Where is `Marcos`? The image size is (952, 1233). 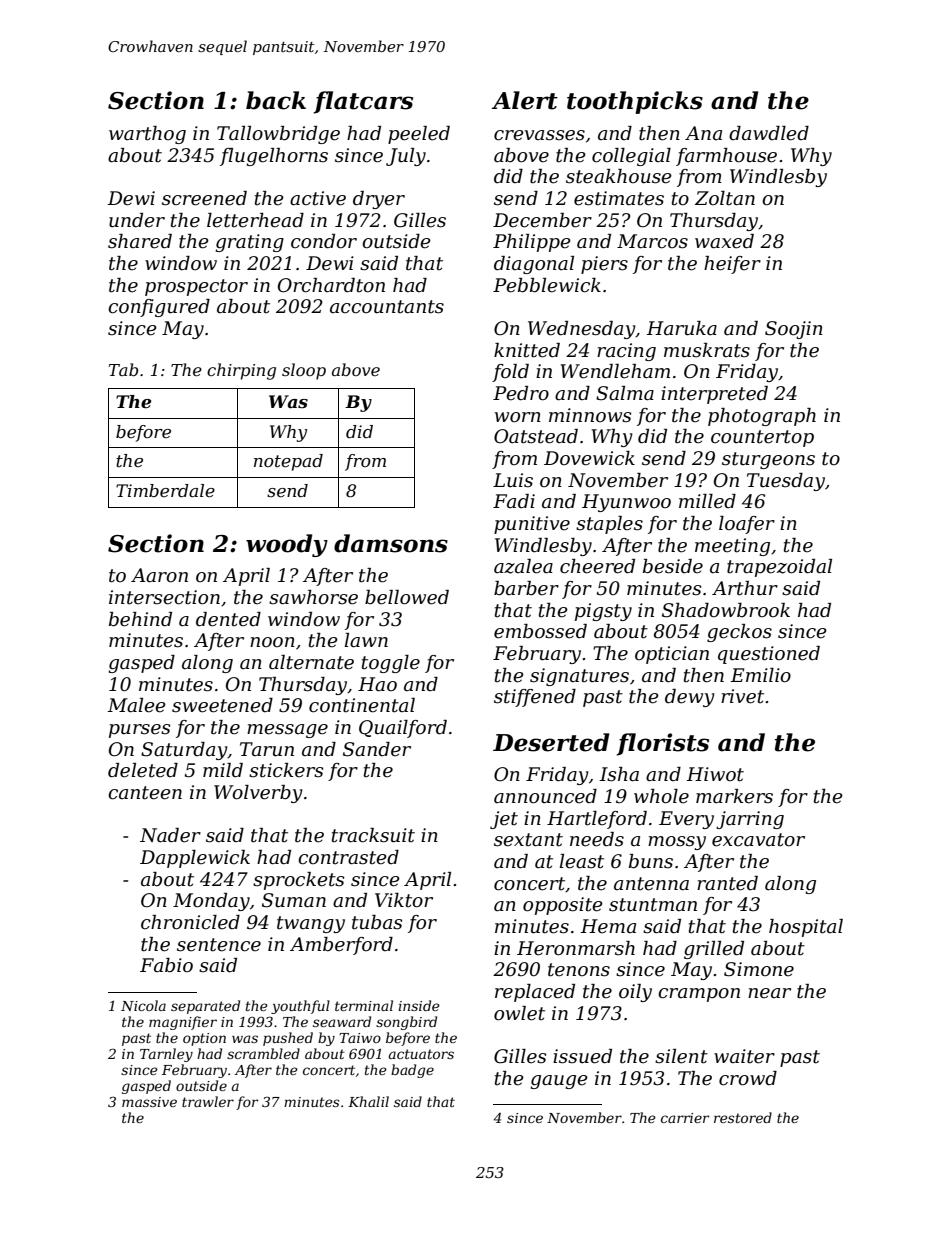 Marcos is located at coordinates (652, 241).
